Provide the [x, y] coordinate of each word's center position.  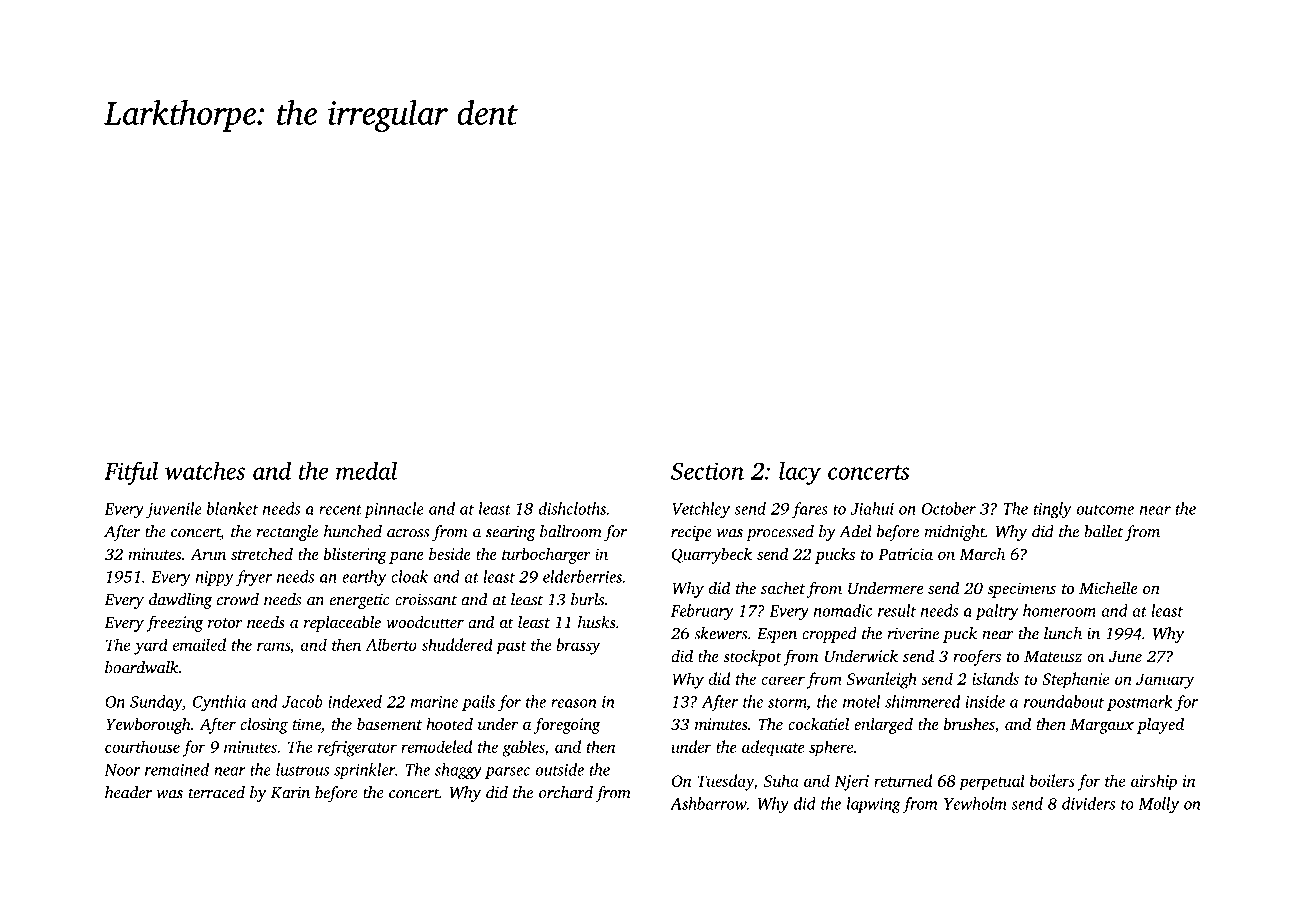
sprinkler [364, 771]
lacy [800, 473]
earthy [364, 578]
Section [707, 471]
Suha [781, 780]
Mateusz [1053, 656]
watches [205, 471]
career [783, 680]
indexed [355, 701]
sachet [783, 588]
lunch [1063, 633]
